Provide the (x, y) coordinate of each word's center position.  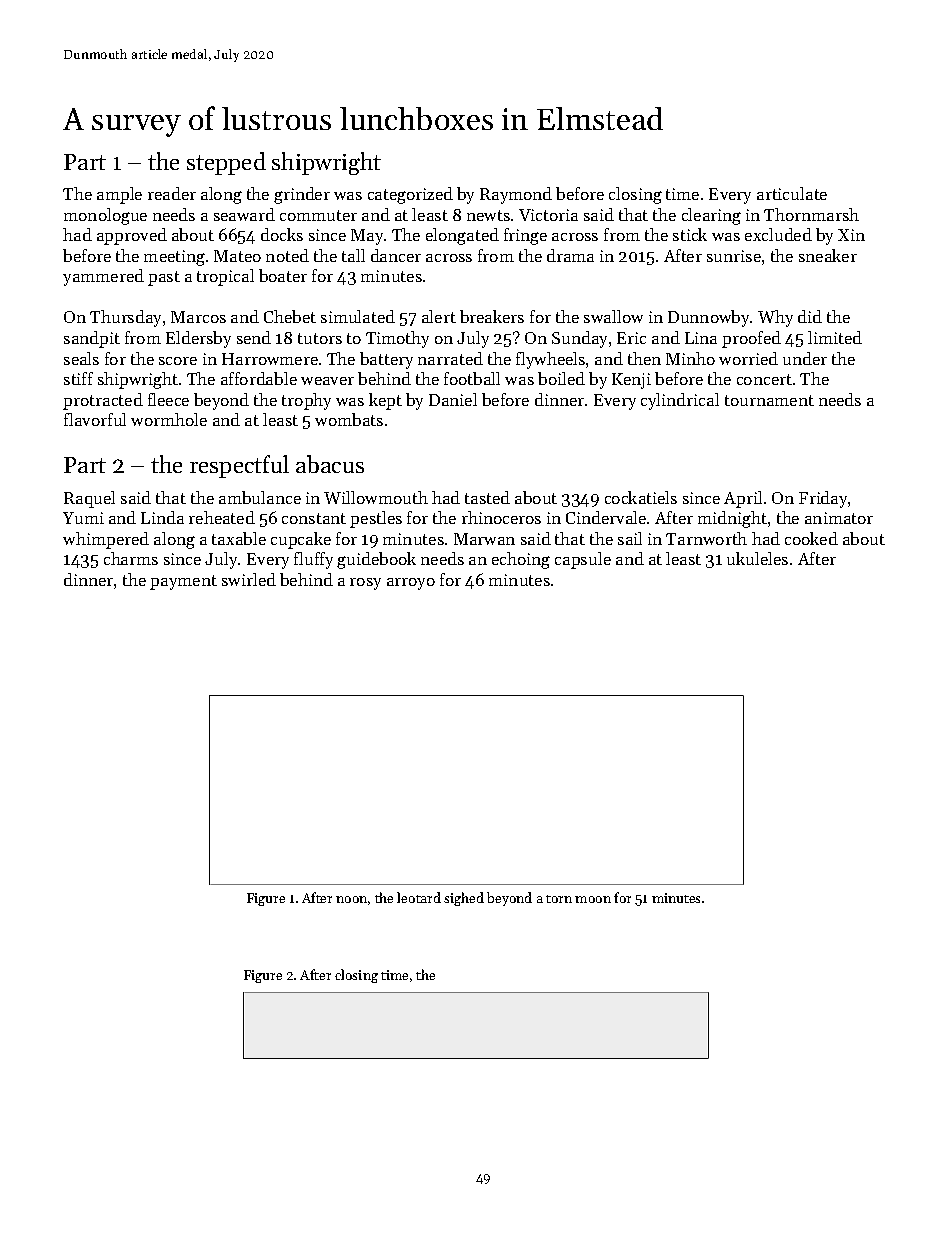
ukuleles (757, 558)
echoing (521, 560)
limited (835, 337)
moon (593, 899)
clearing (711, 216)
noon (351, 899)
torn (559, 899)
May (367, 237)
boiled (561, 378)
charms (131, 558)
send (254, 337)
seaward (244, 214)
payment (183, 582)
